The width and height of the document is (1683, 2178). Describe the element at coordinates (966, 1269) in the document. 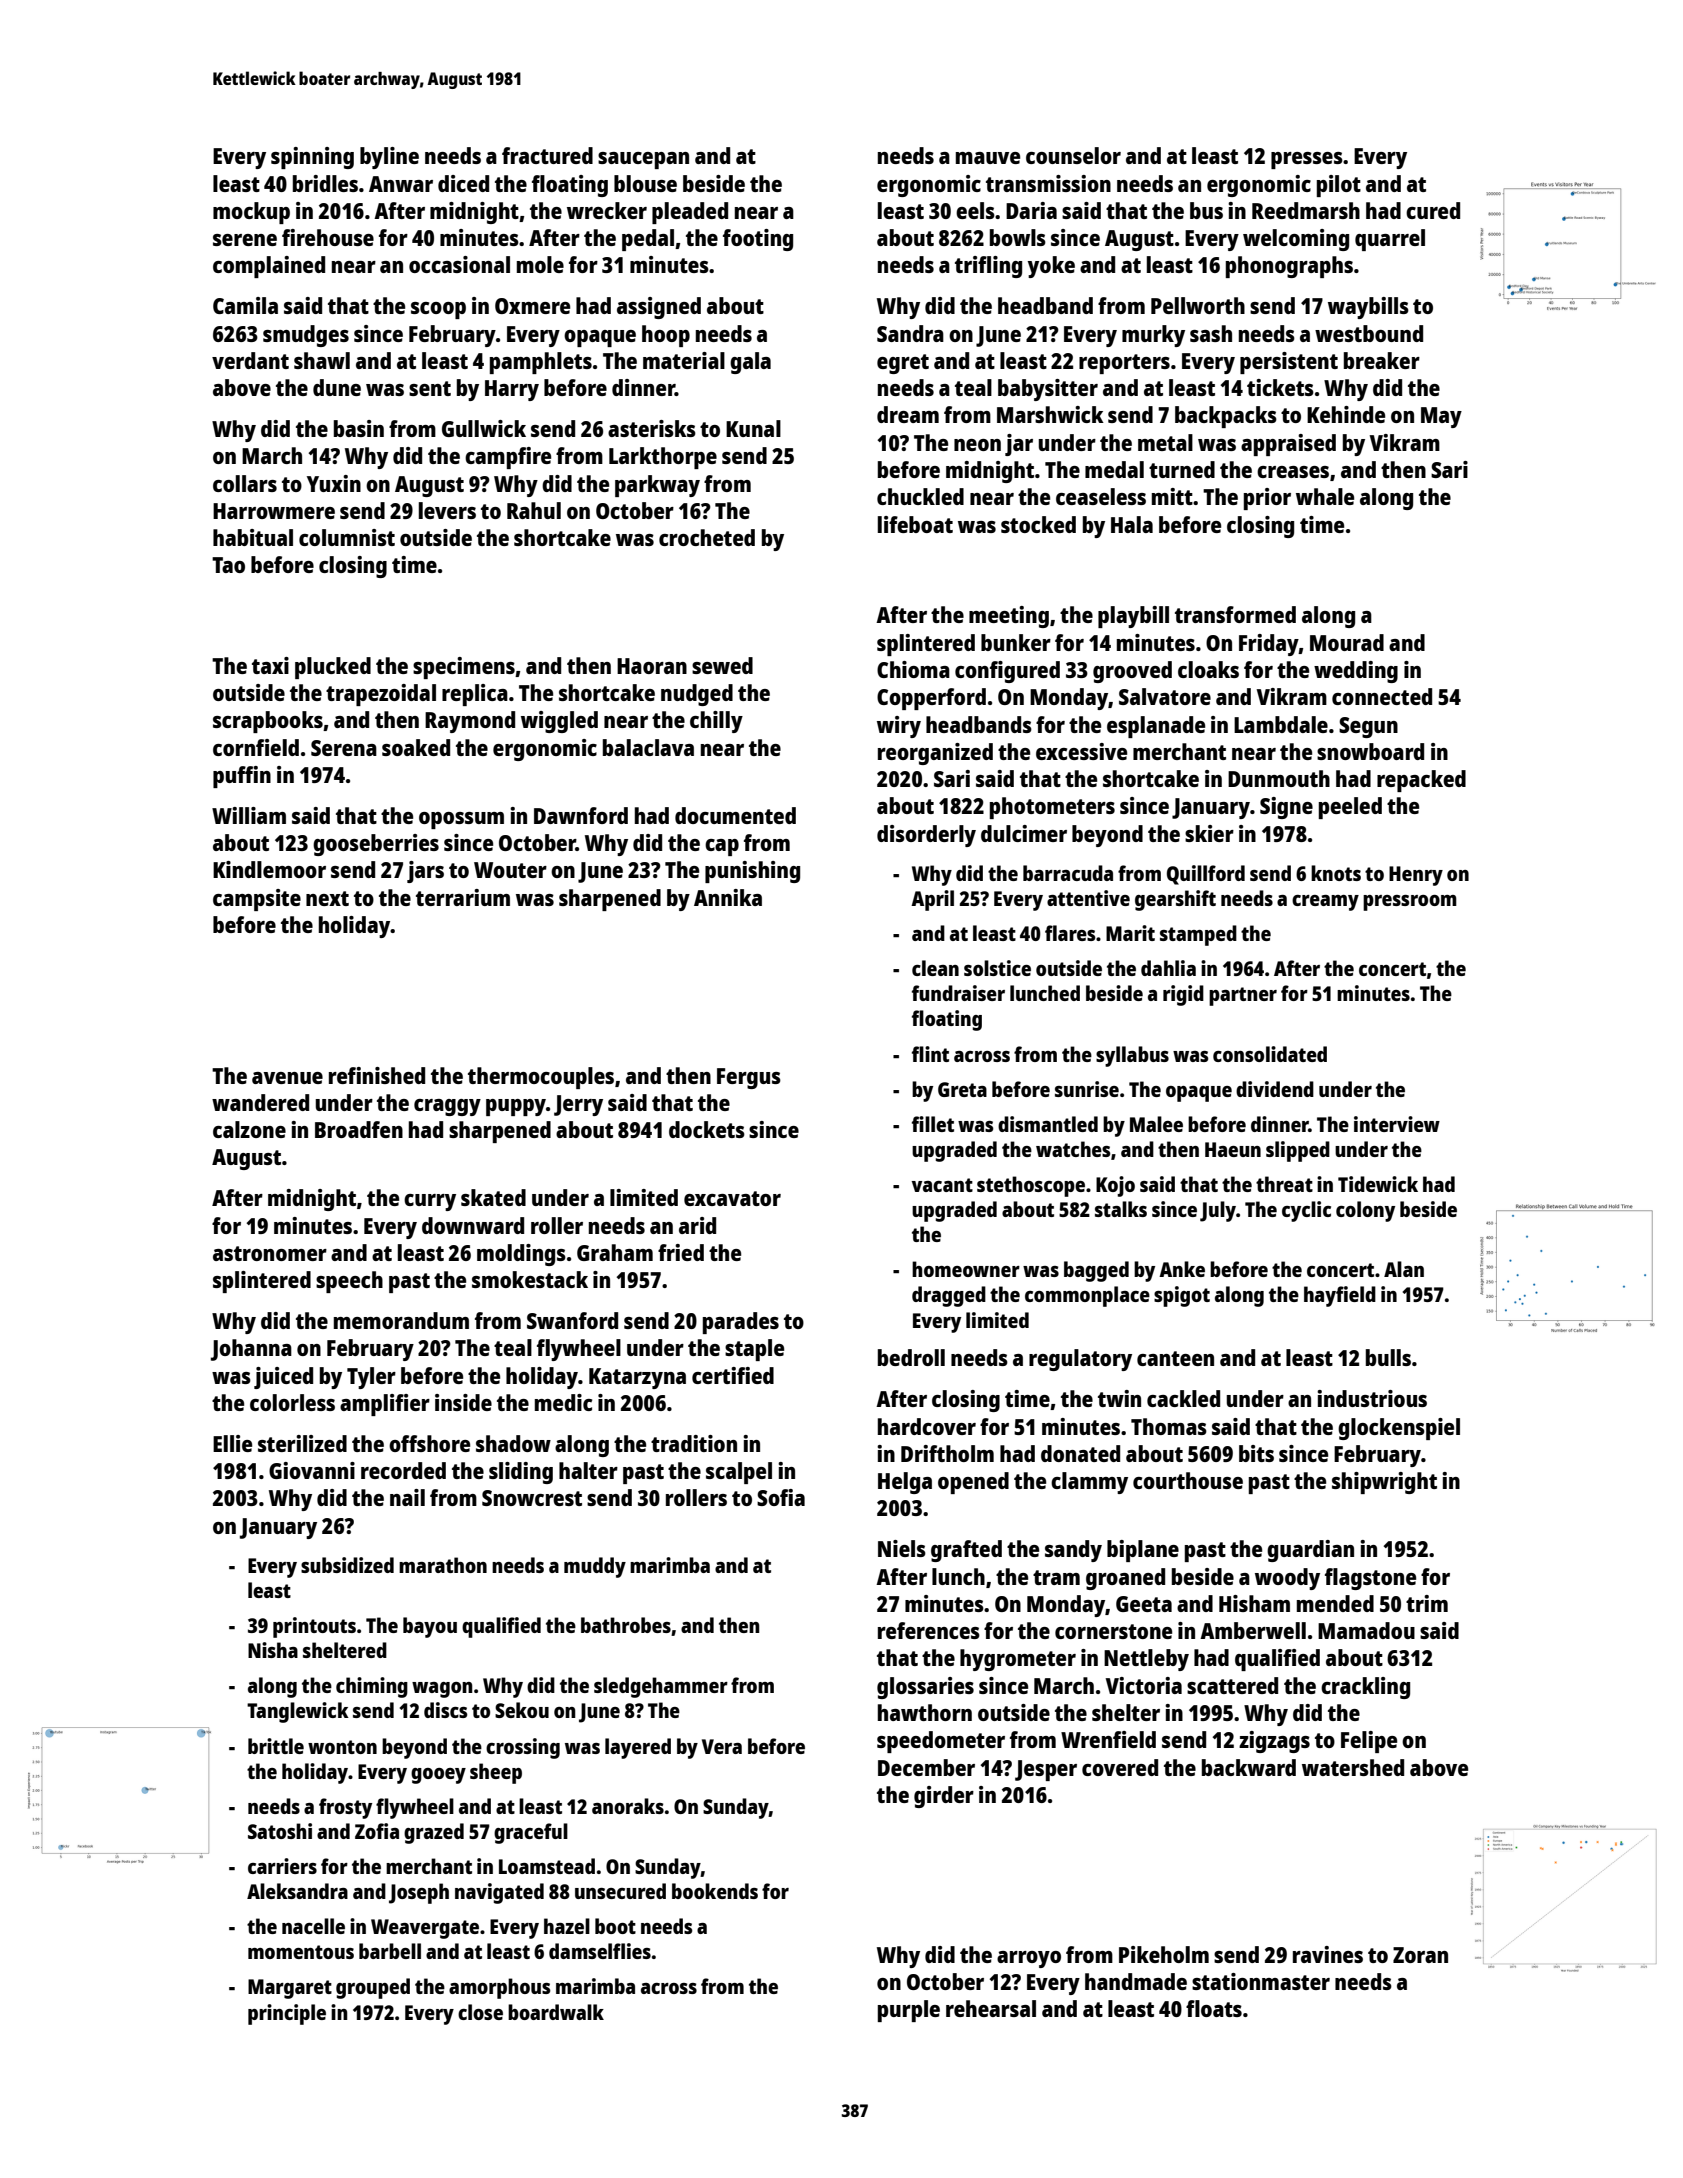

I see `homeowner` at that location.
